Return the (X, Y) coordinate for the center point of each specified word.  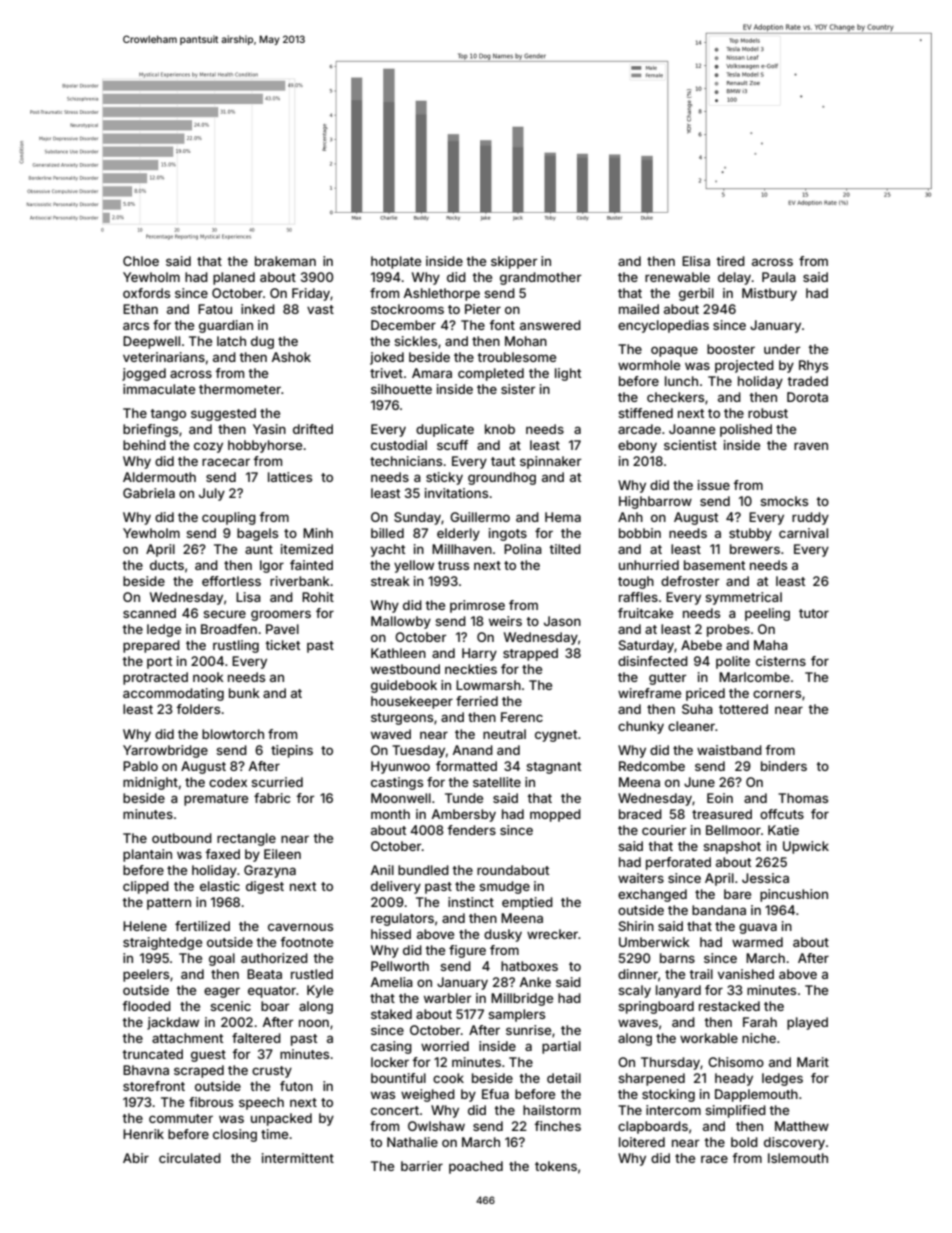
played (807, 1023)
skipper (514, 262)
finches (557, 1126)
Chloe (141, 261)
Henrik (143, 1134)
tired (730, 261)
